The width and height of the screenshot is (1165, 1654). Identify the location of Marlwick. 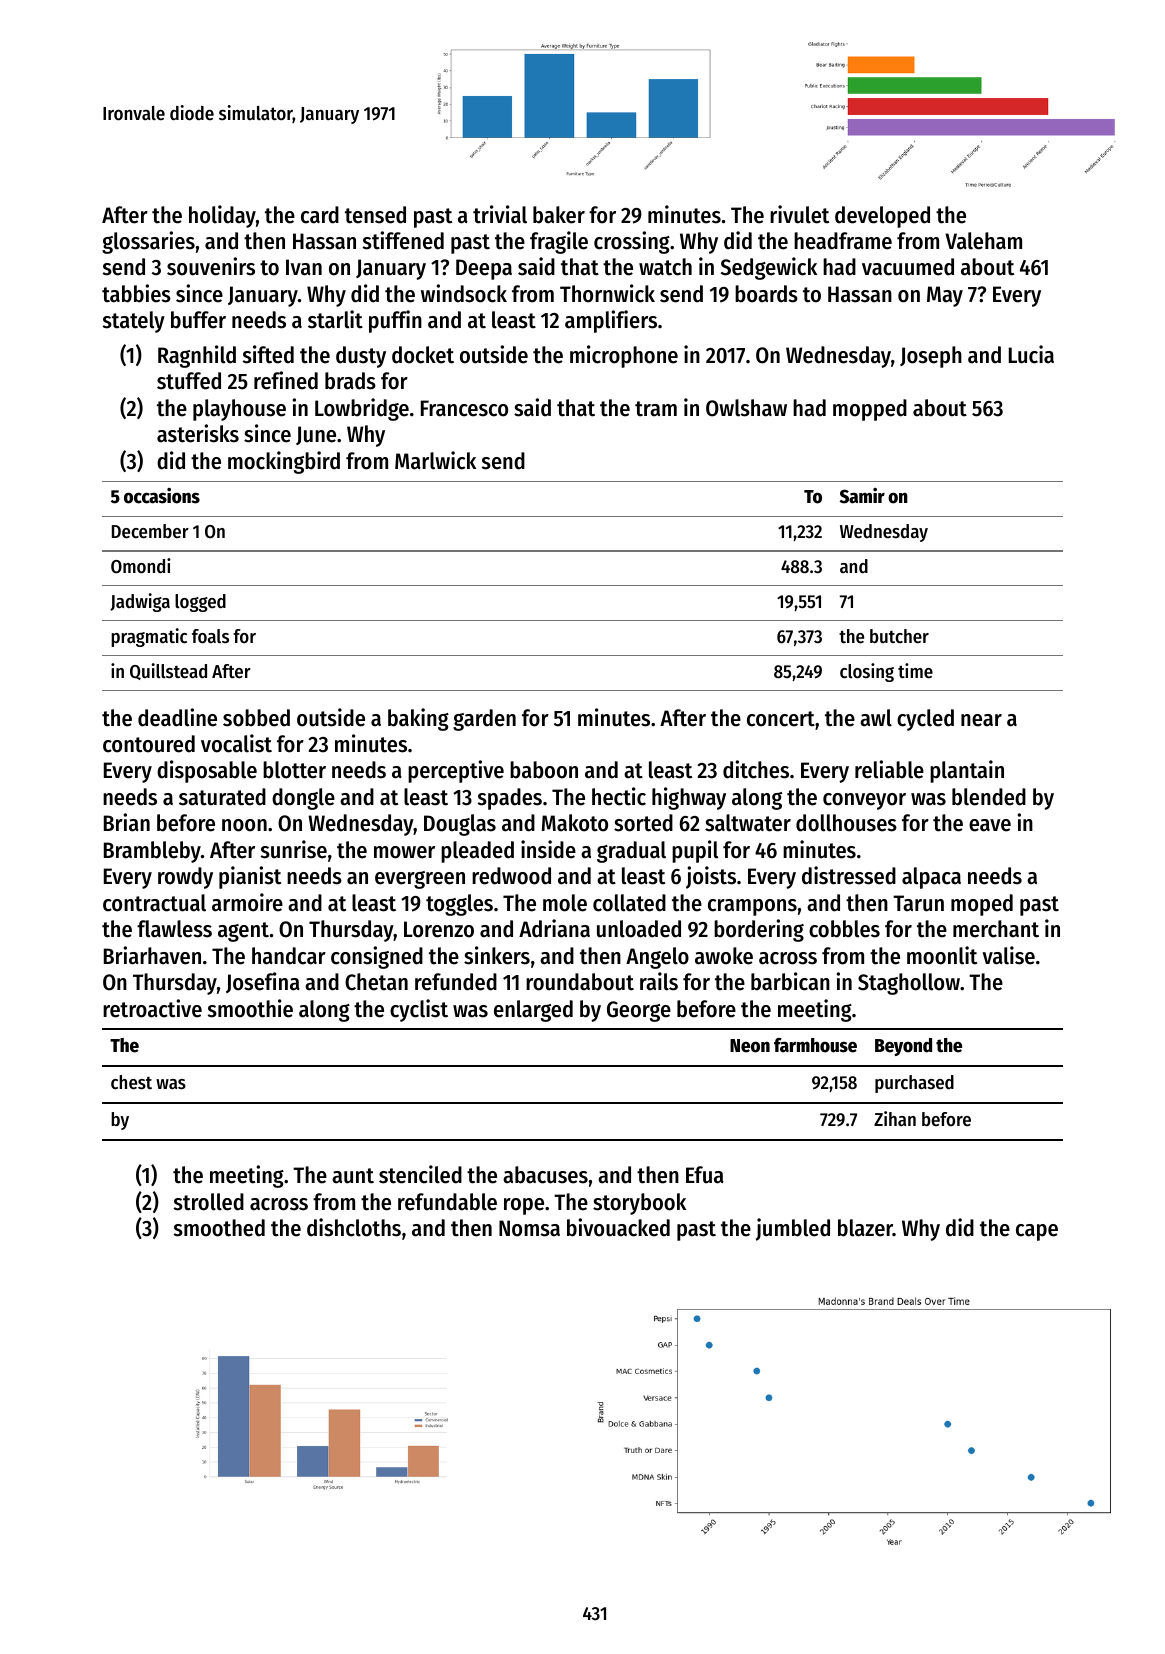
(435, 460).
